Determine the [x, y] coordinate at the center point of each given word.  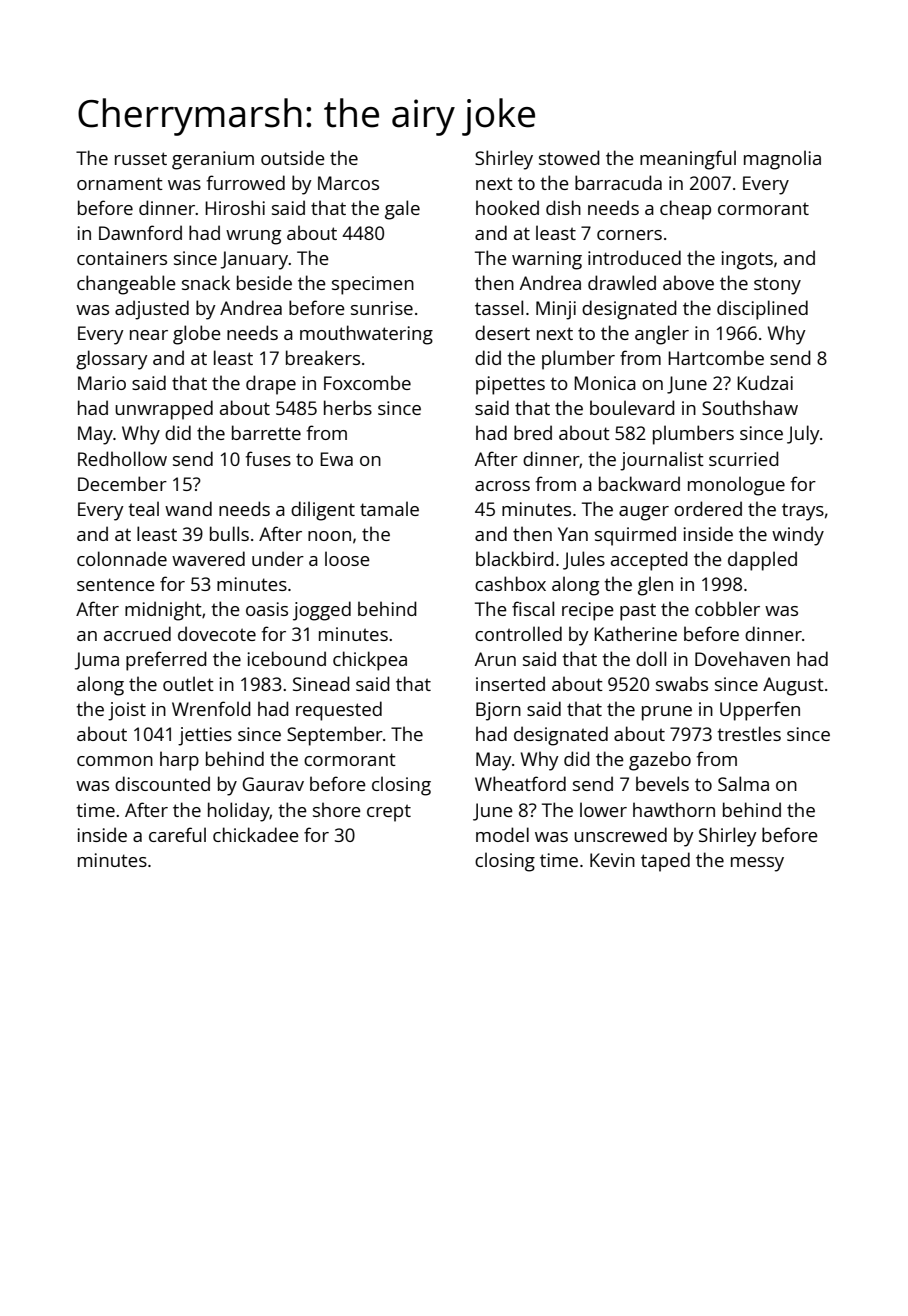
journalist [662, 461]
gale [402, 210]
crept [389, 813]
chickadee [256, 834]
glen [655, 586]
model [502, 834]
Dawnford [140, 232]
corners [629, 235]
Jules [584, 560]
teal [143, 508]
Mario [102, 383]
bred [533, 432]
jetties [205, 736]
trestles [749, 733]
